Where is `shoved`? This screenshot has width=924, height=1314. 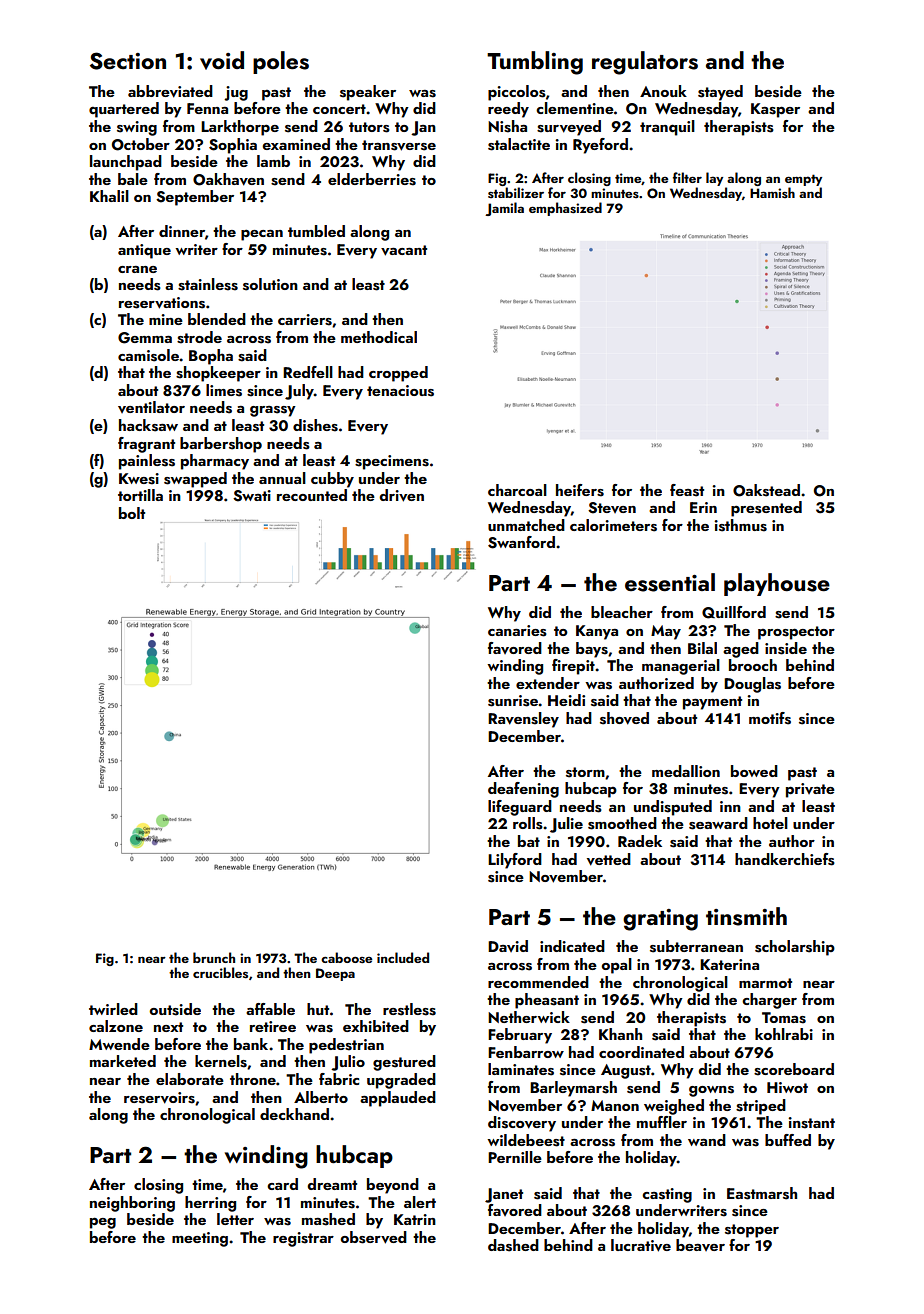
shoved is located at coordinates (624, 718).
